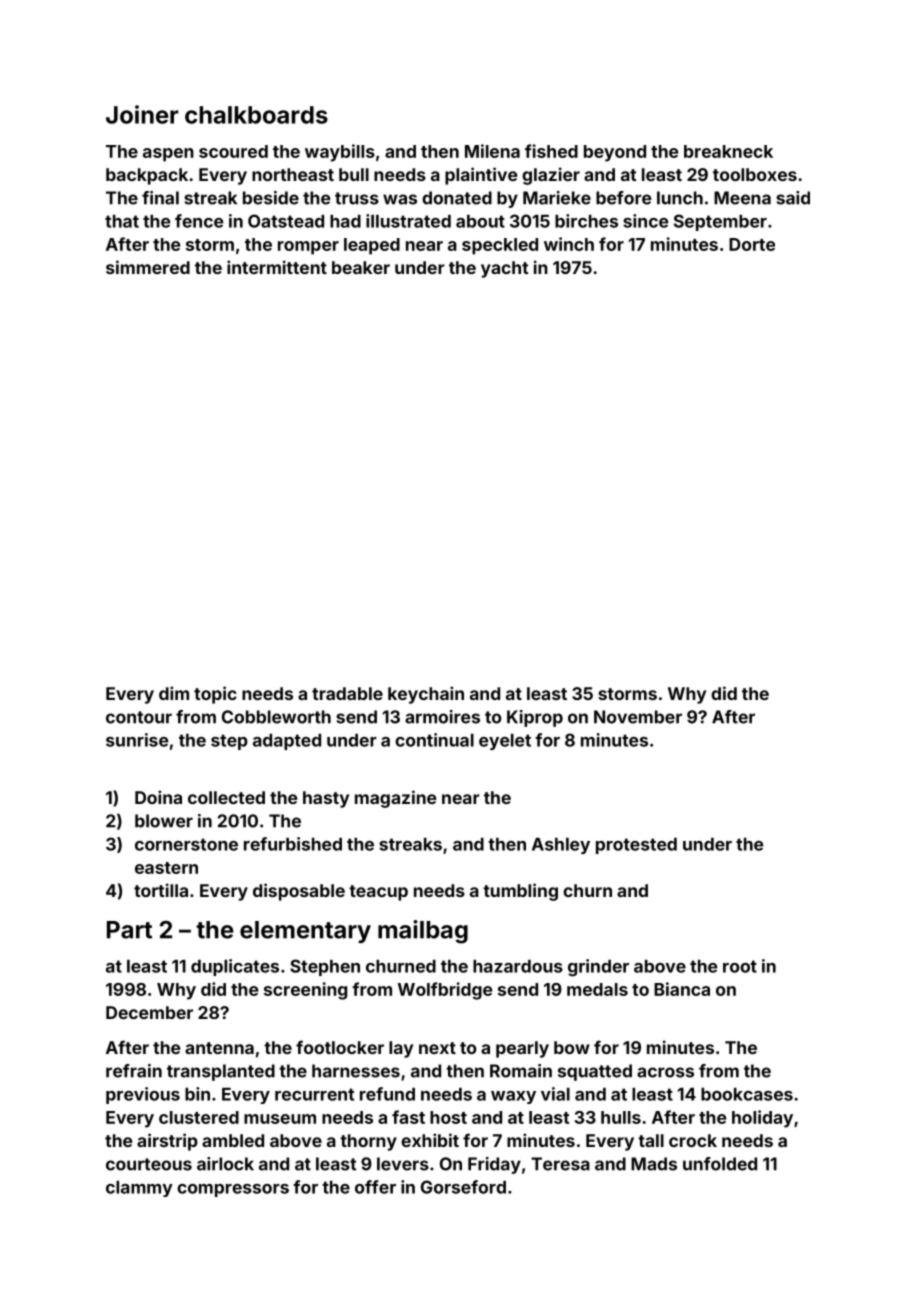 The height and width of the document is (1308, 924). I want to click on topic, so click(215, 695).
